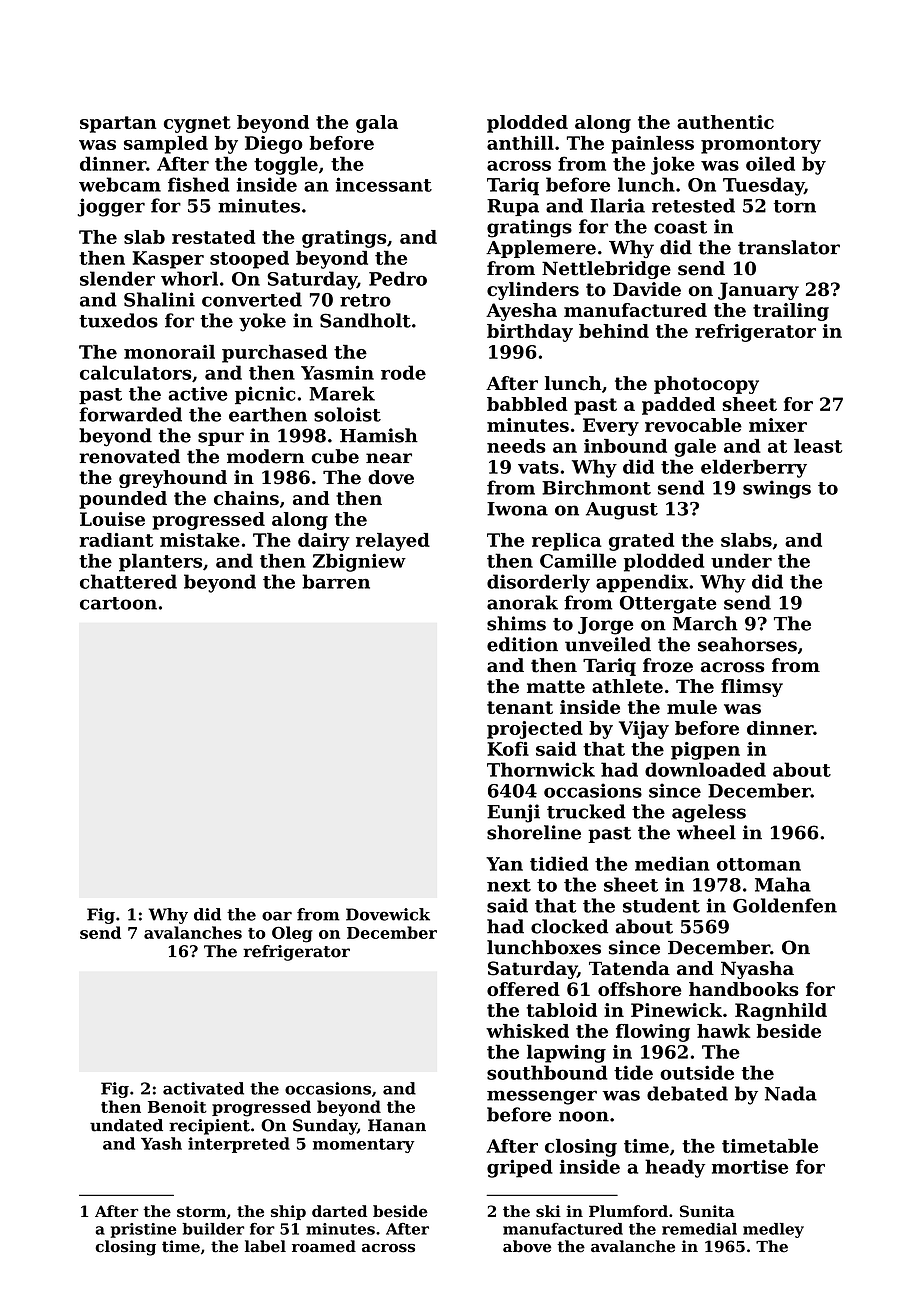  Describe the element at coordinates (527, 1031) in the screenshot. I see `whisked` at that location.
